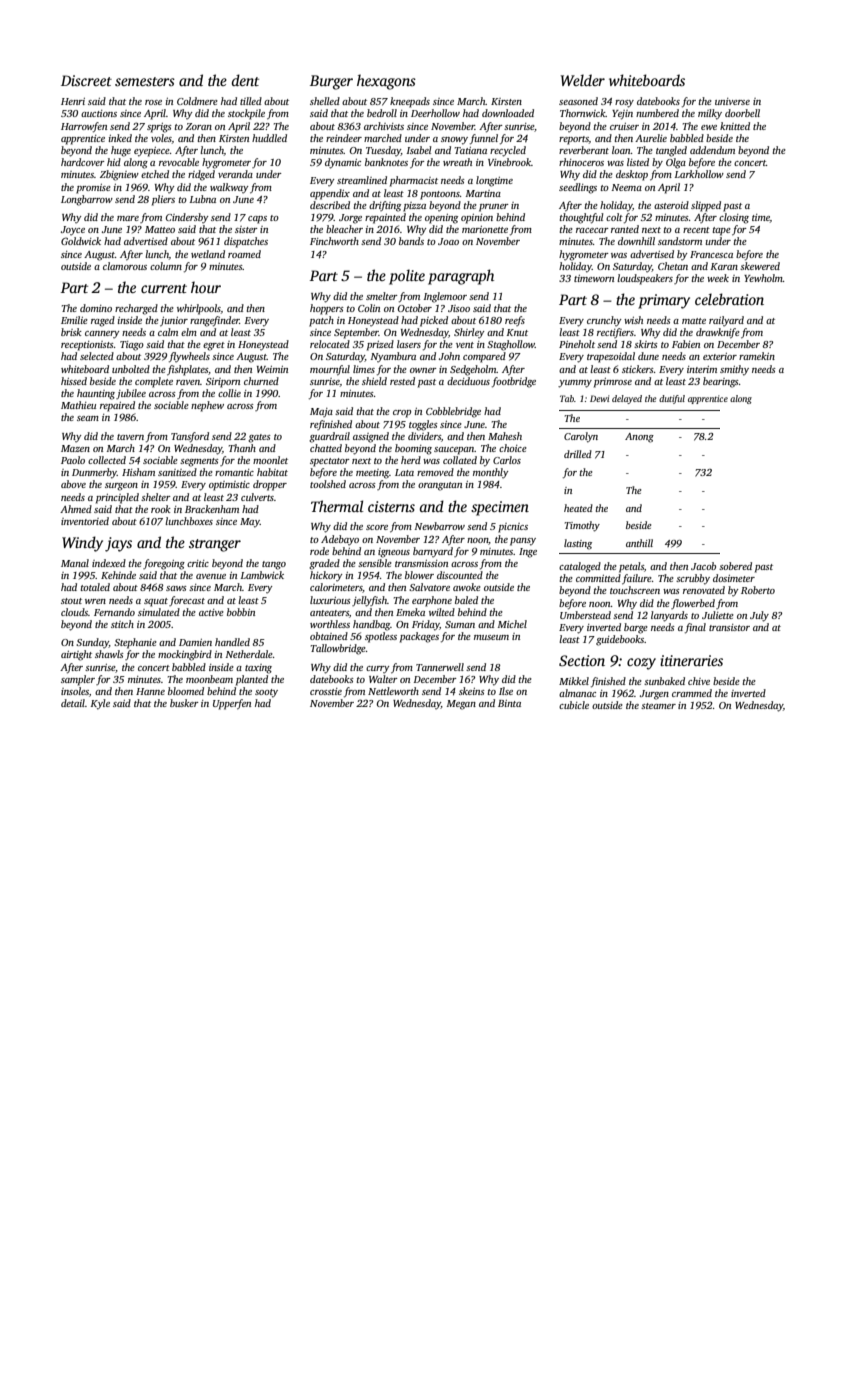 Image resolution: width=849 pixels, height=1400 pixels. Describe the element at coordinates (386, 82) in the screenshot. I see `hexagons` at that location.
